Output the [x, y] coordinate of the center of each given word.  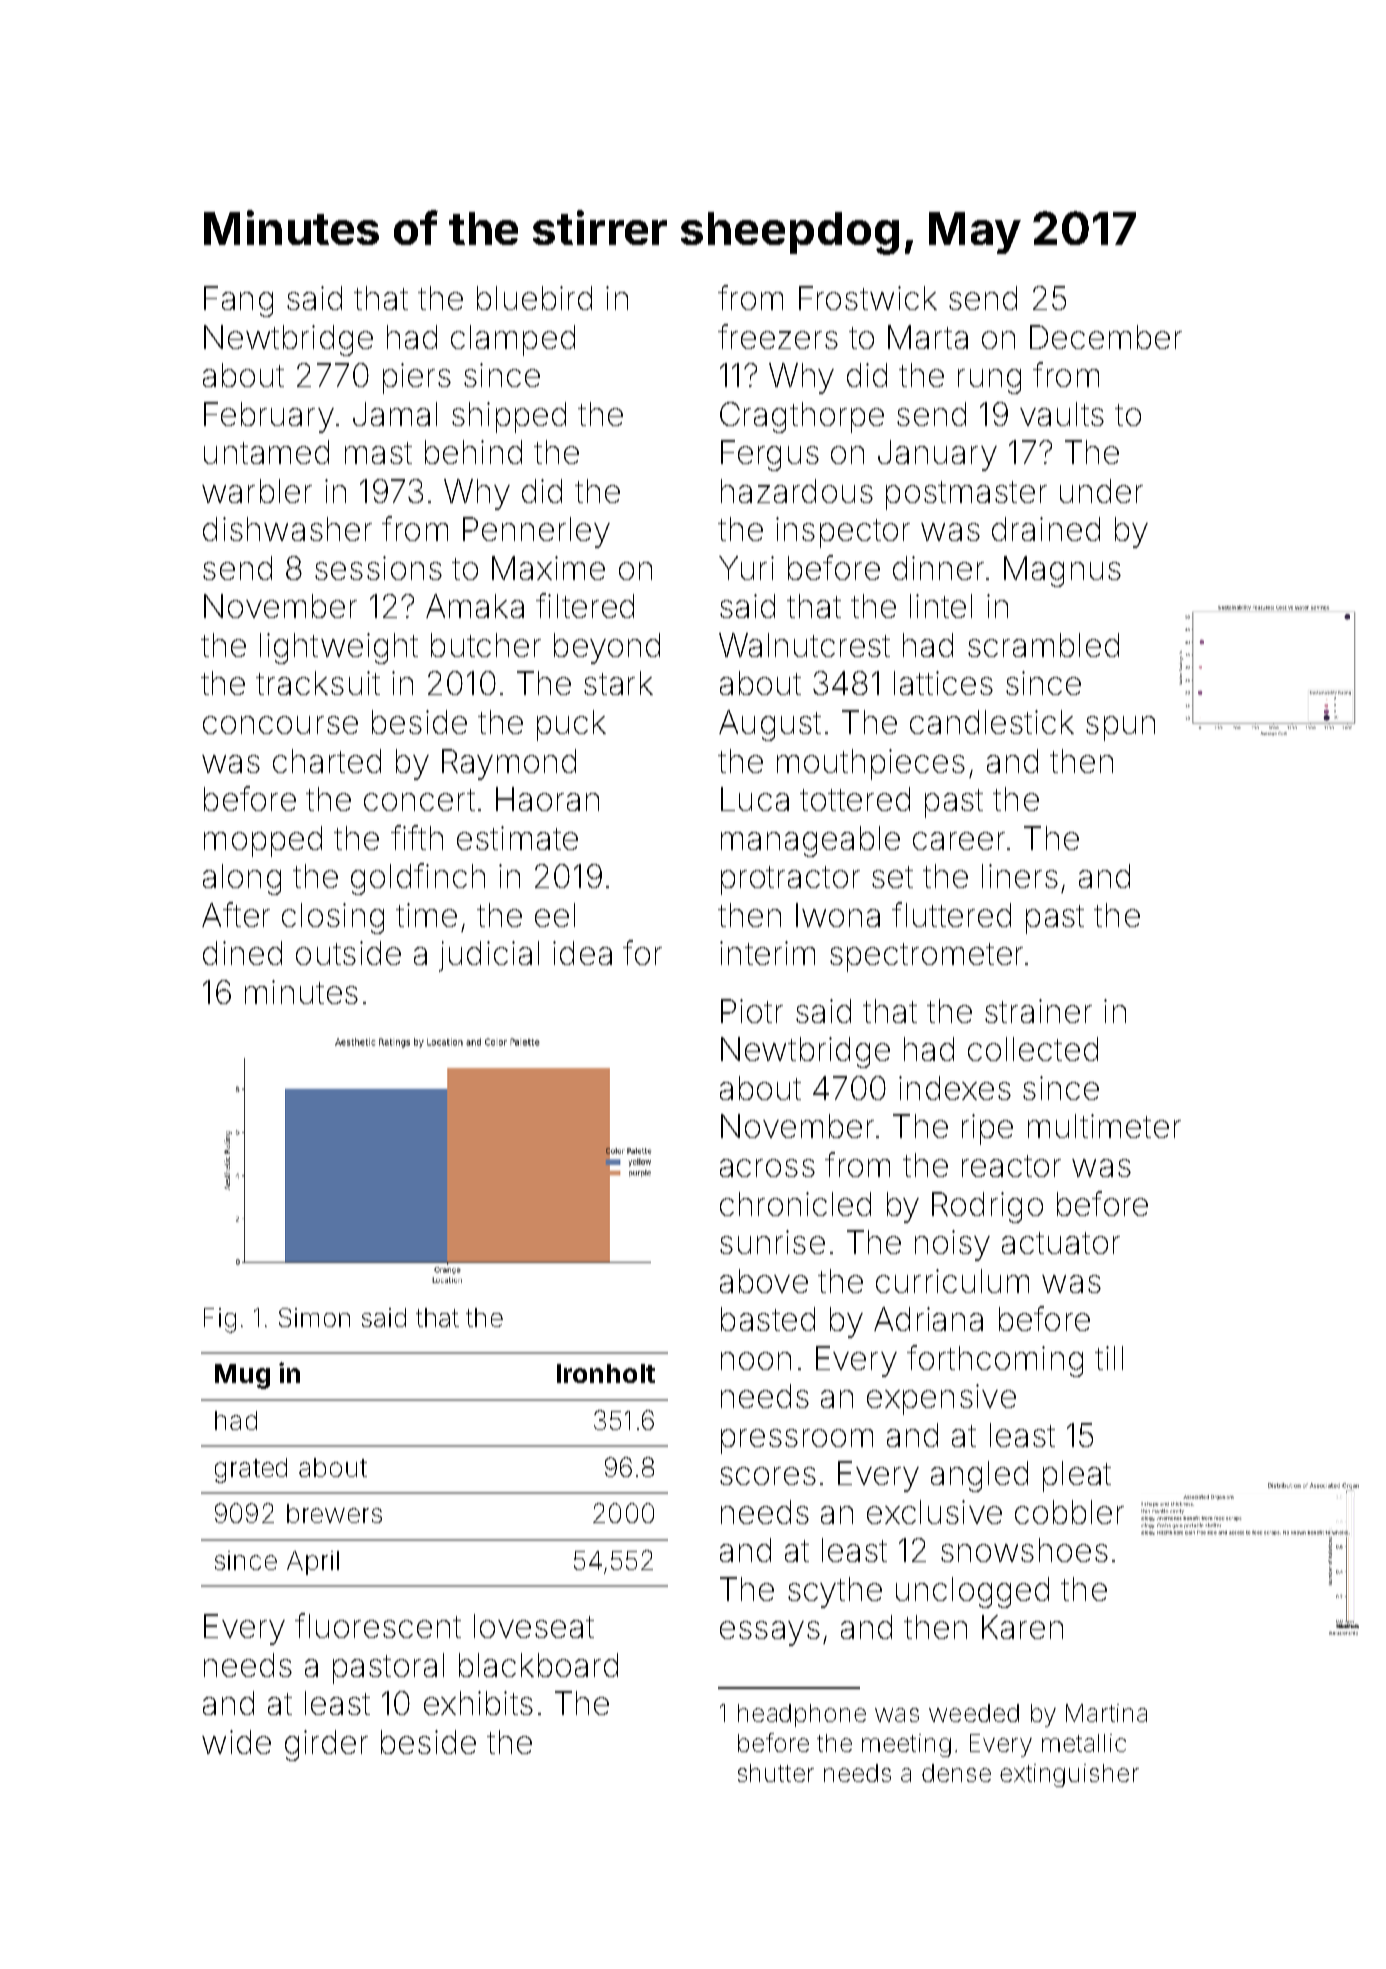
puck [571, 725]
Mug [242, 1376]
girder [326, 1745]
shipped [509, 417]
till [1109, 1358]
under [1101, 491]
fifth [417, 837]
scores [768, 1476]
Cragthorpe [802, 417]
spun [1120, 728]
